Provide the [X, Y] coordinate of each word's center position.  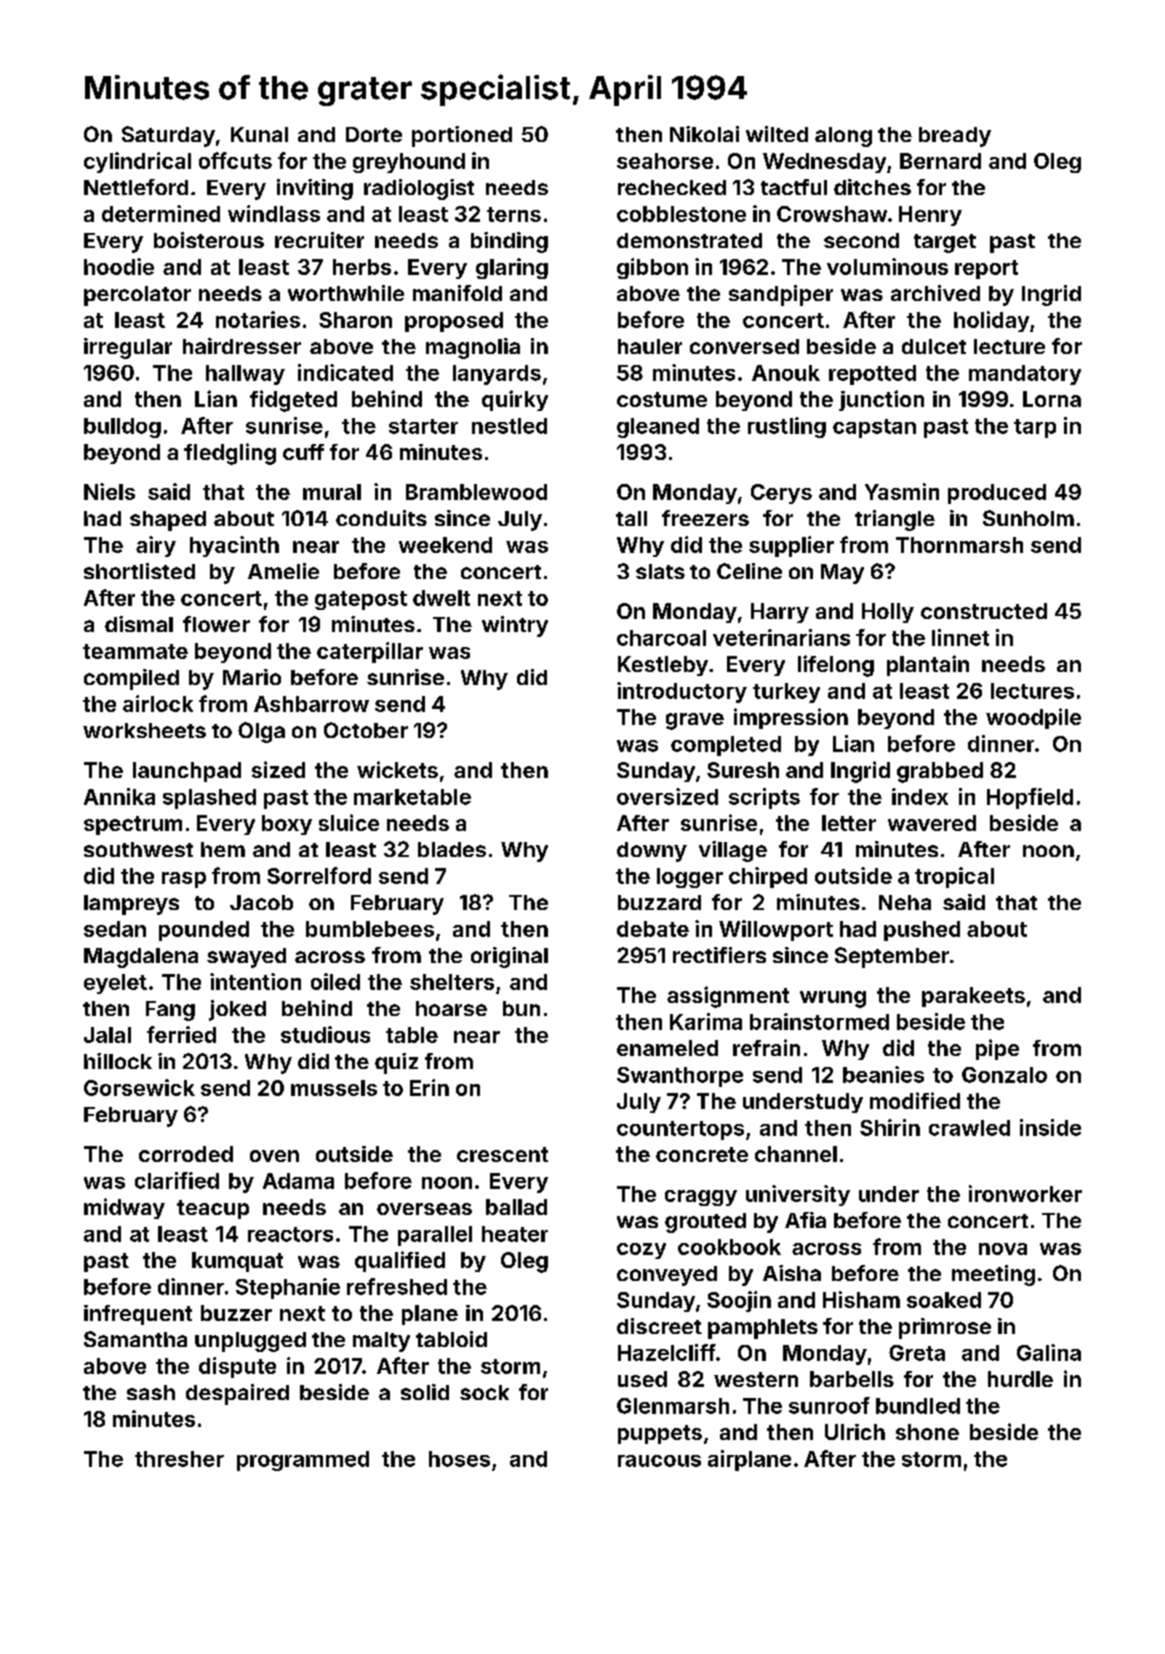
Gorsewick [139, 1087]
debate [653, 929]
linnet [960, 637]
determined [161, 213]
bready [955, 137]
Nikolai [704, 134]
